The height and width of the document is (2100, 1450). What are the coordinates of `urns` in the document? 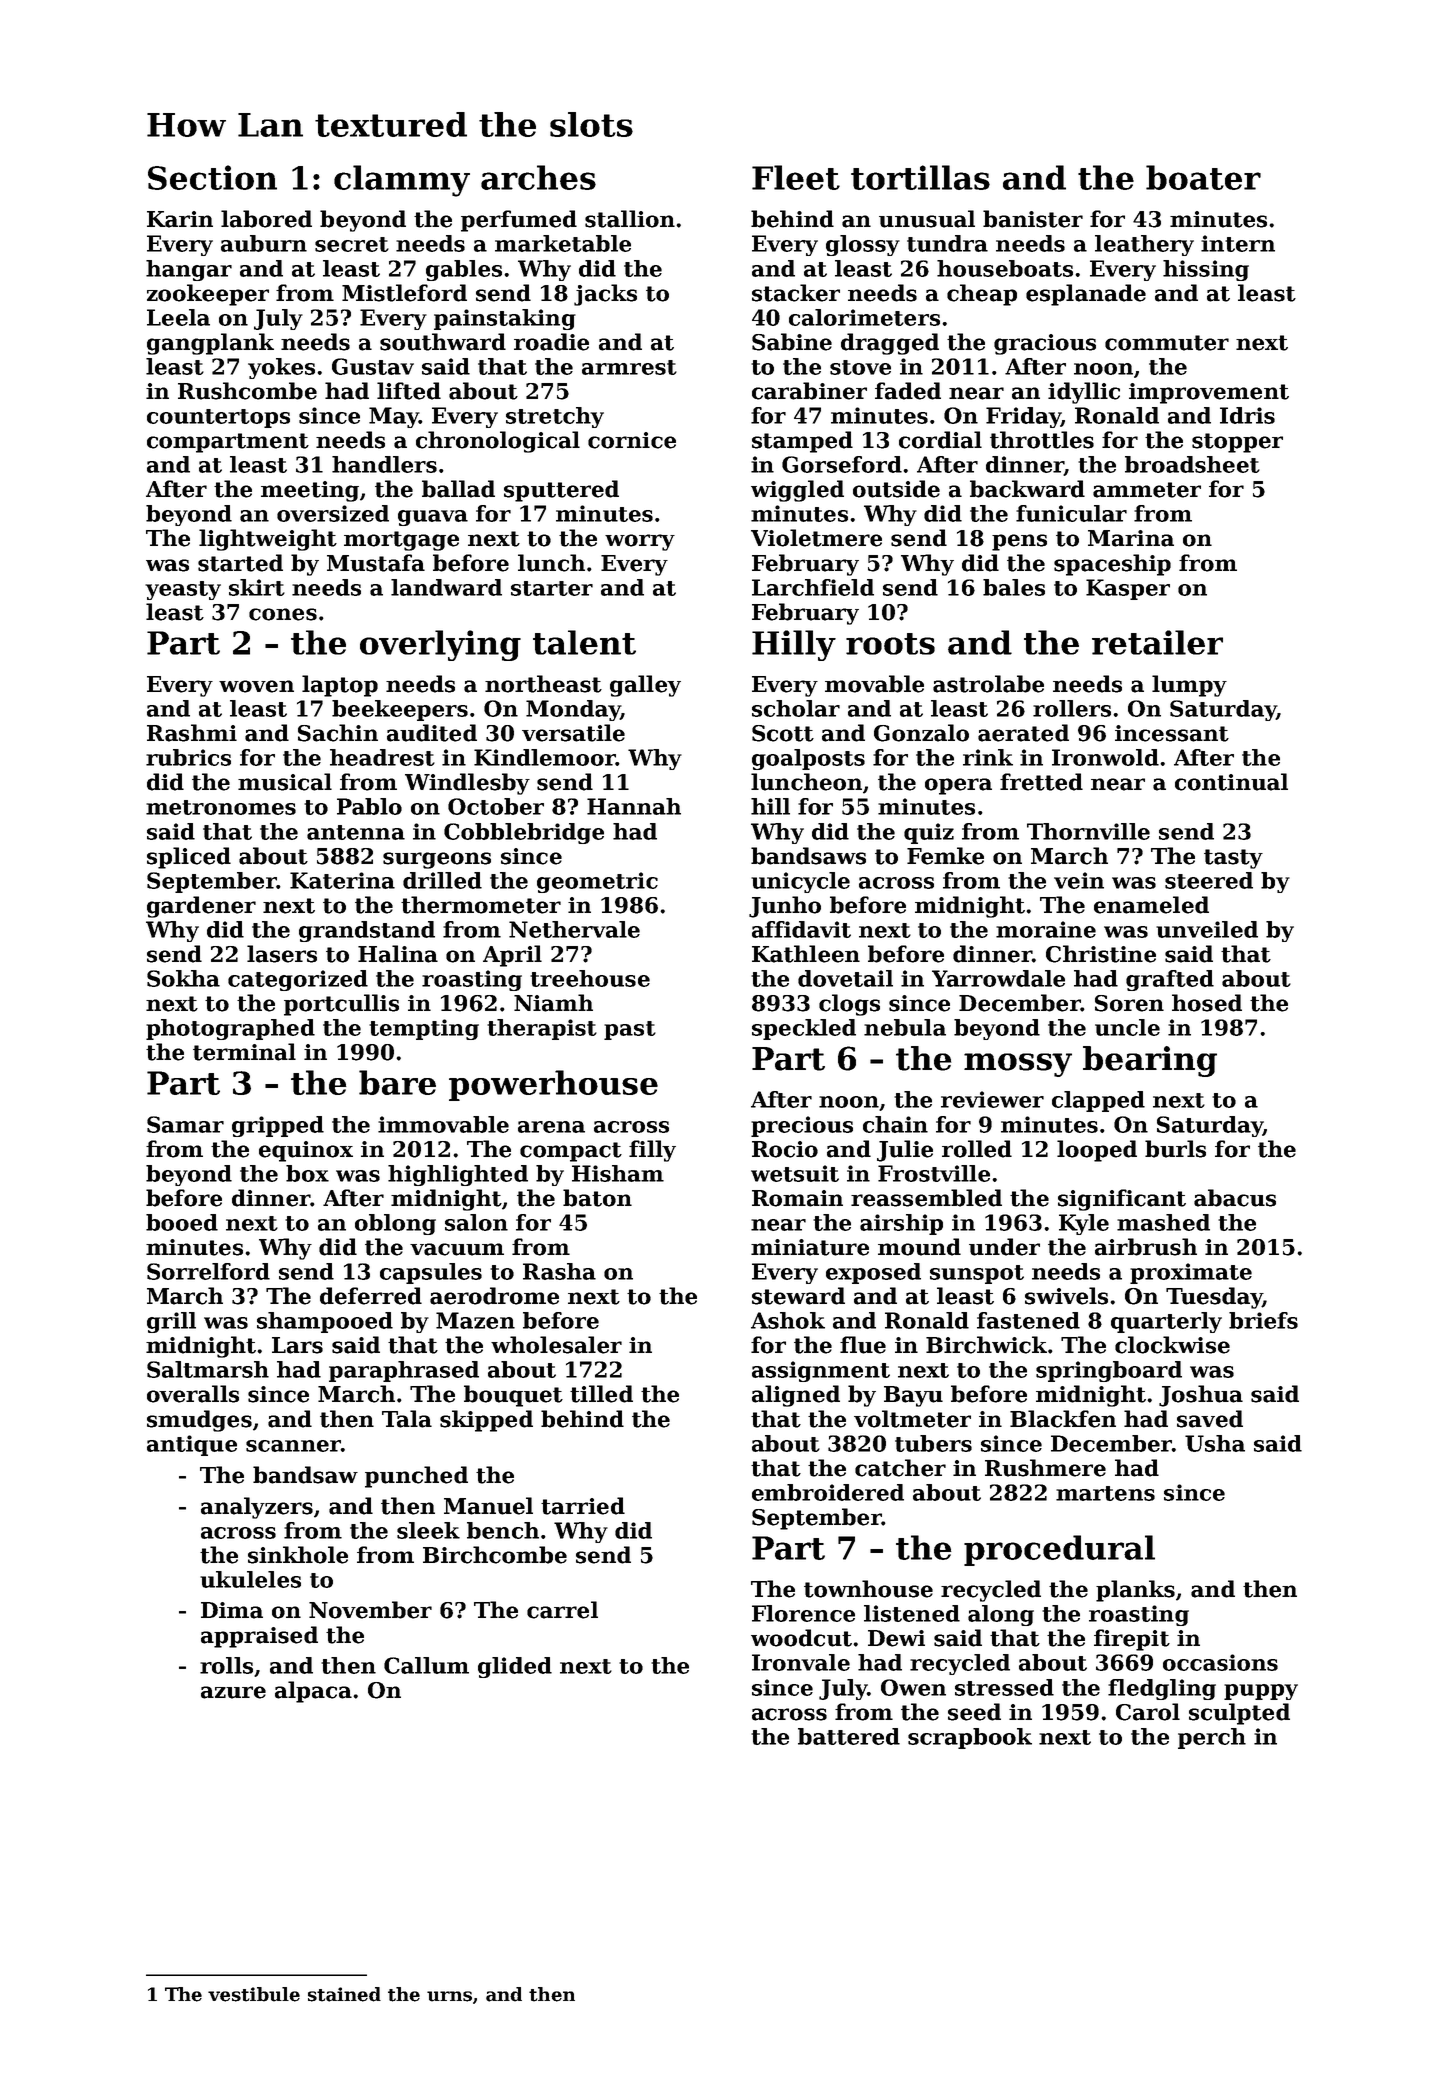 It's located at (449, 1996).
